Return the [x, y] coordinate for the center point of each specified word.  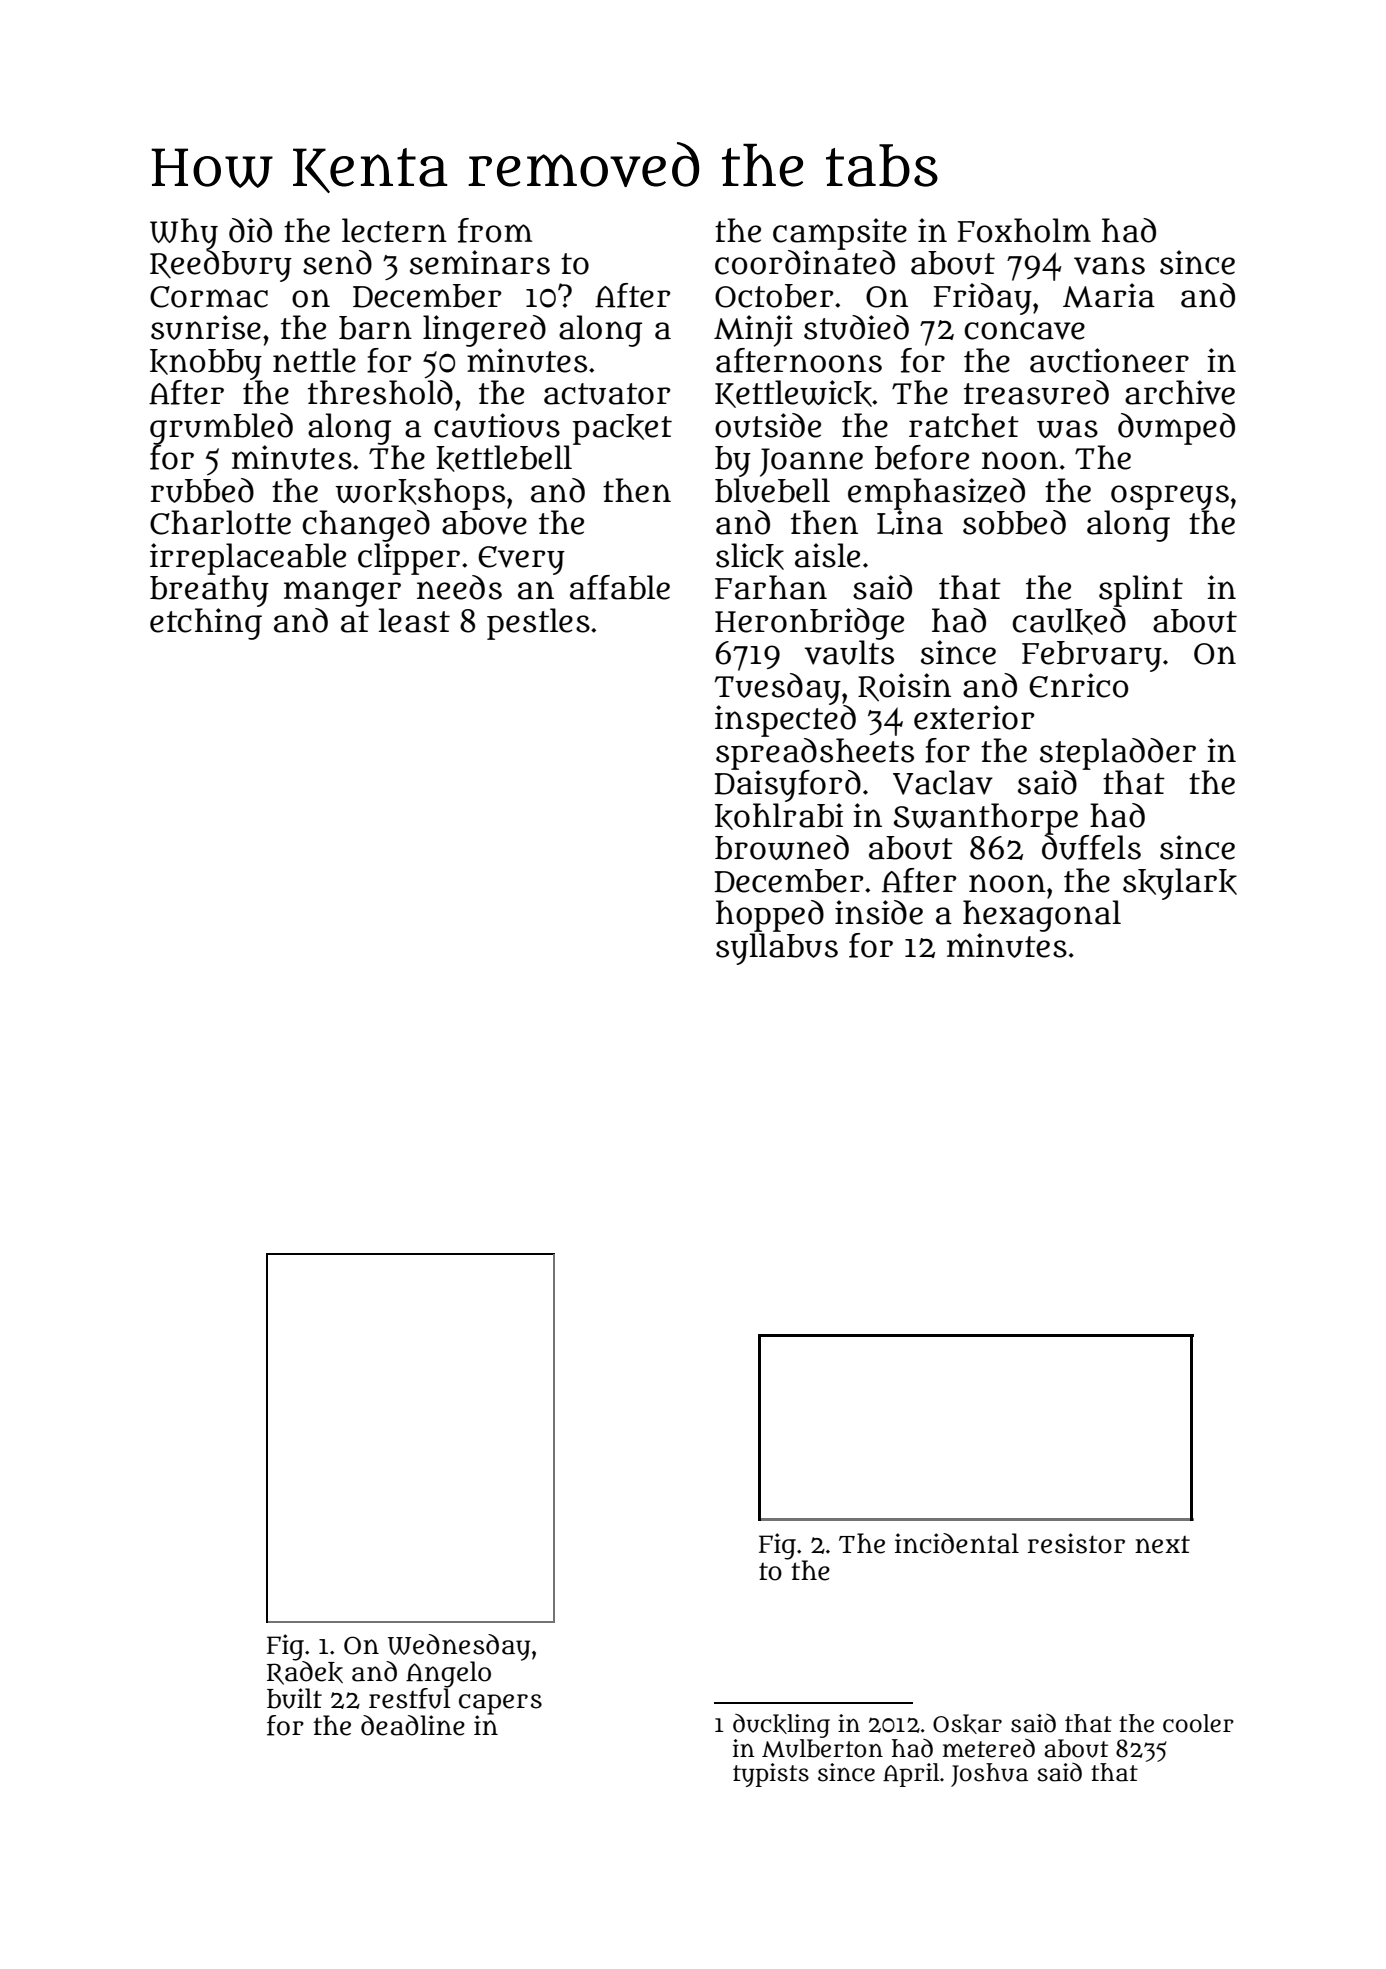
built [294, 1698]
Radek [305, 1673]
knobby [206, 364]
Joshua [989, 1775]
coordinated [805, 262]
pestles [538, 624]
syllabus [777, 949]
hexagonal [1042, 916]
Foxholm [1024, 230]
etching [206, 624]
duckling [781, 1726]
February [1092, 656]
